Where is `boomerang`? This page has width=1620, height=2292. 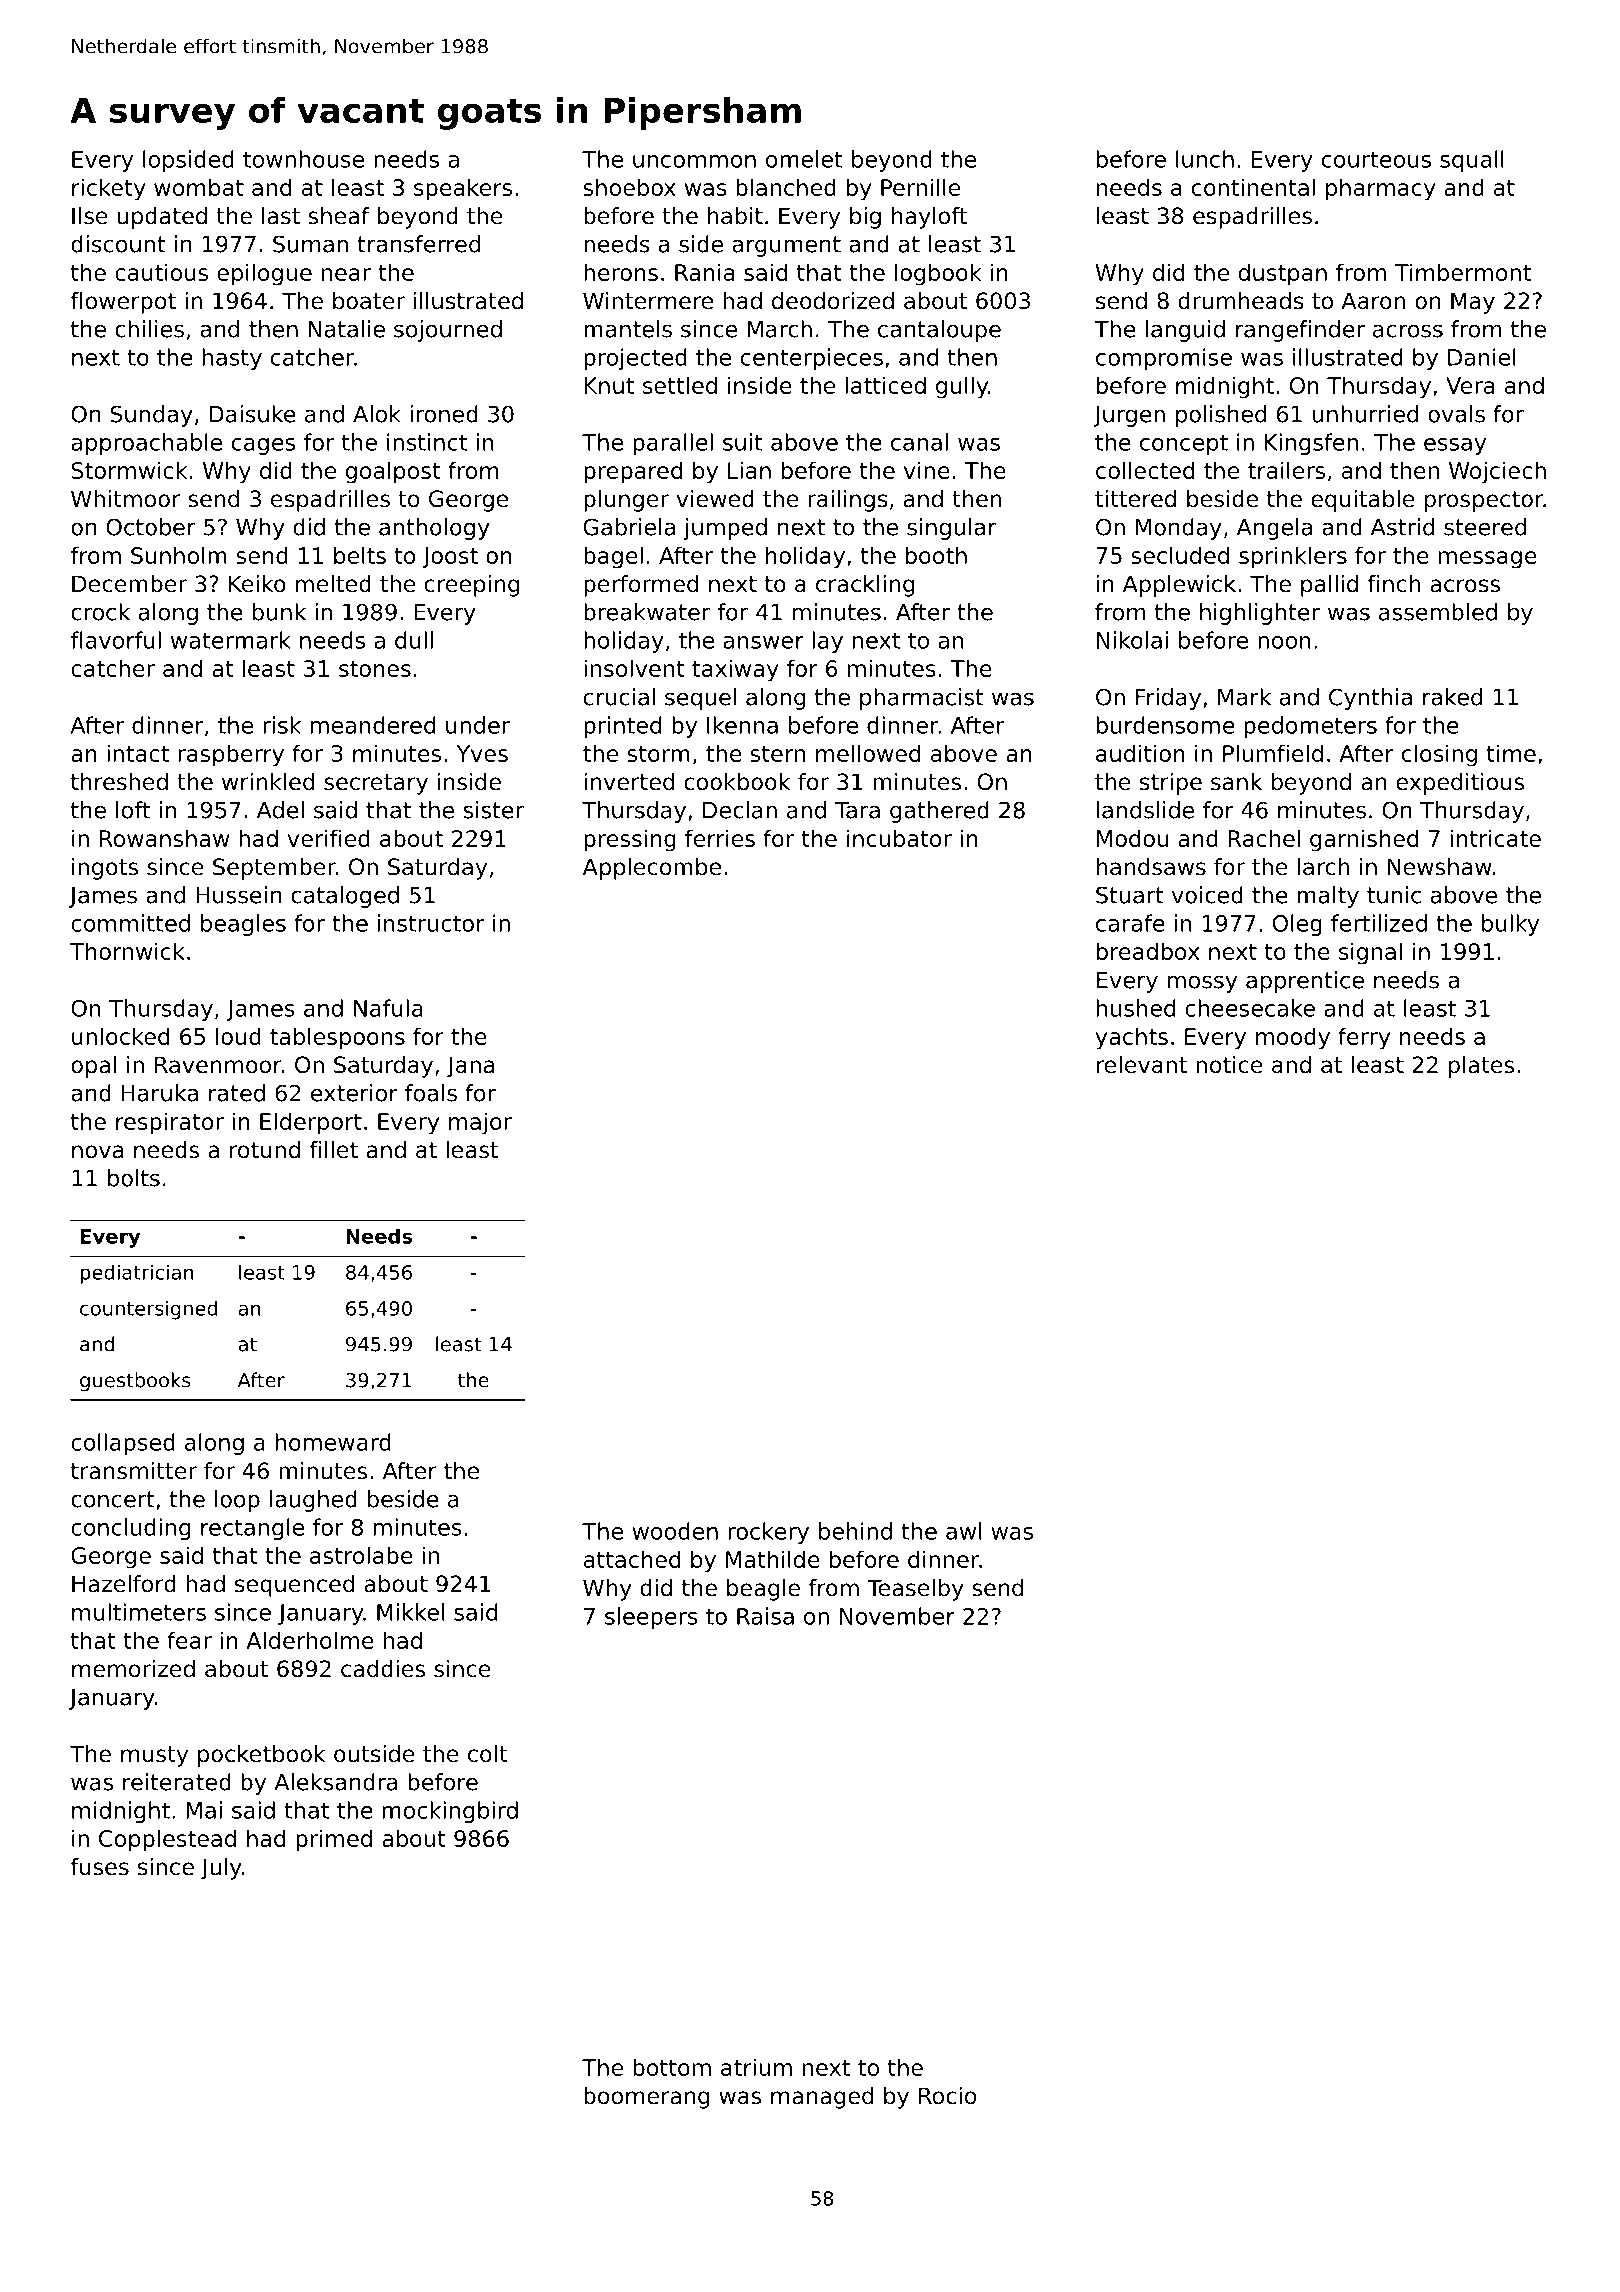
boomerang is located at coordinates (646, 2098).
